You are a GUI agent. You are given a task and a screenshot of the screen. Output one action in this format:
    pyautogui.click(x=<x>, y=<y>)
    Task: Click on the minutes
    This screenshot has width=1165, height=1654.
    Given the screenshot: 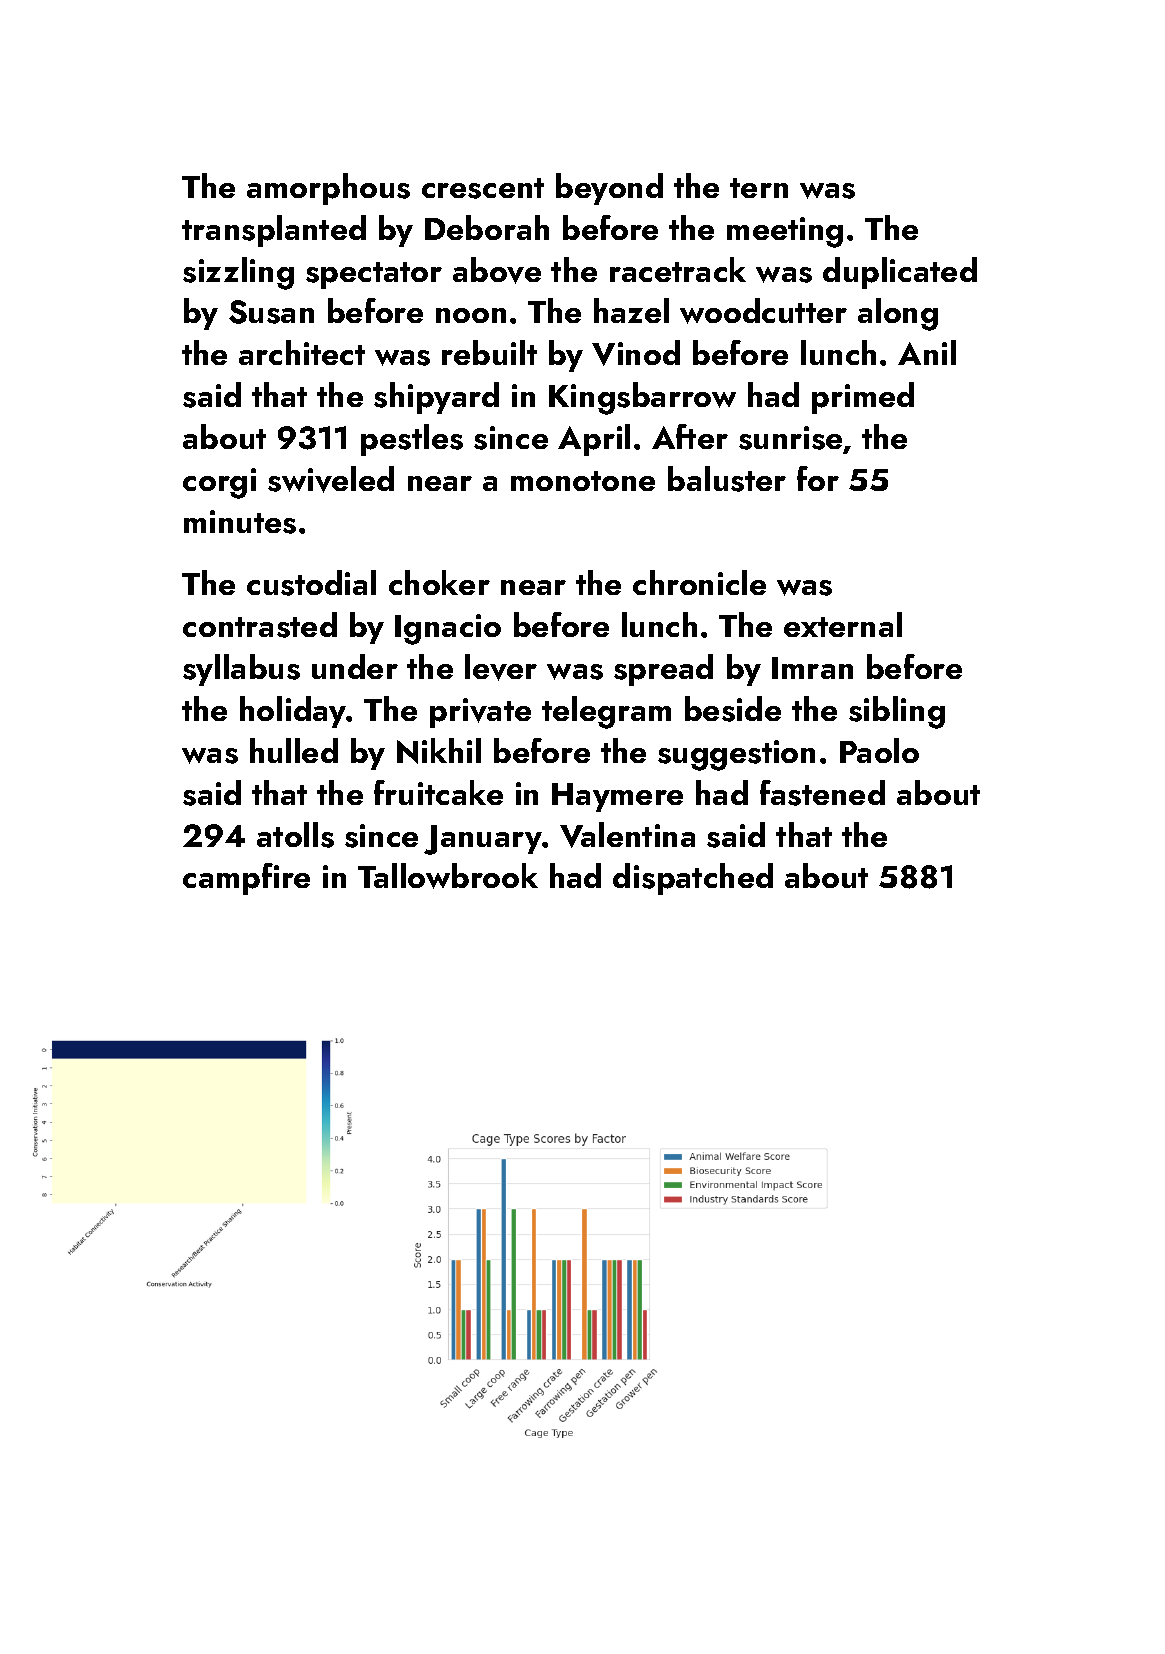 What is the action you would take?
    pyautogui.click(x=240, y=522)
